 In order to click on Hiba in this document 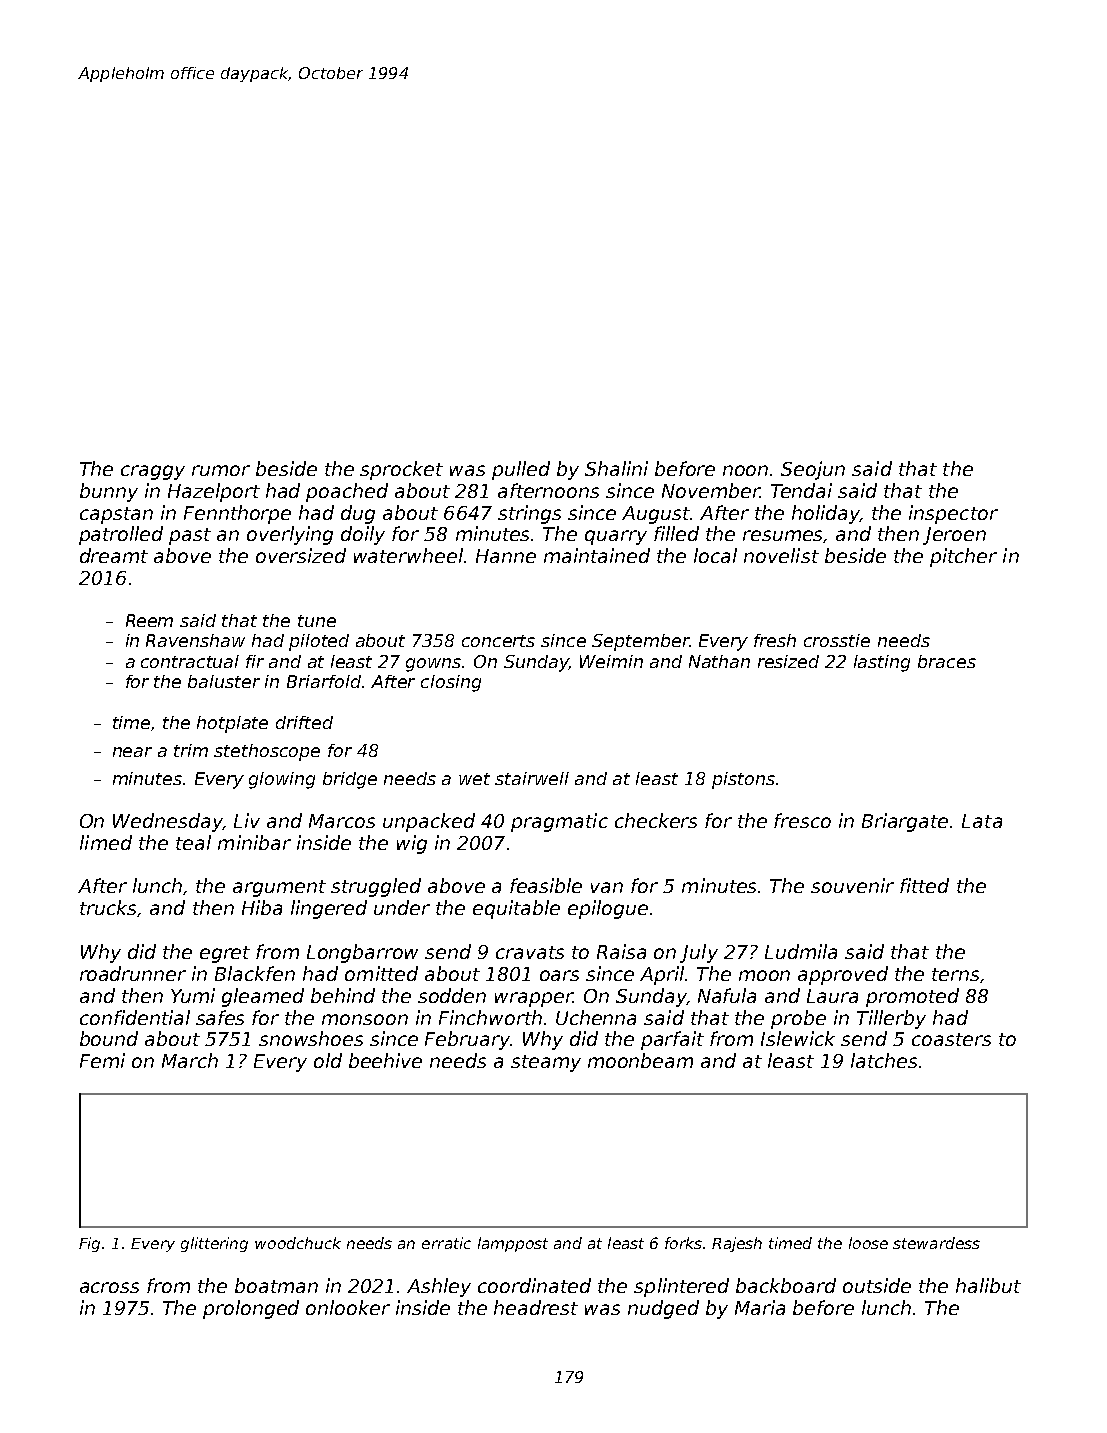, I will do `click(262, 907)`.
